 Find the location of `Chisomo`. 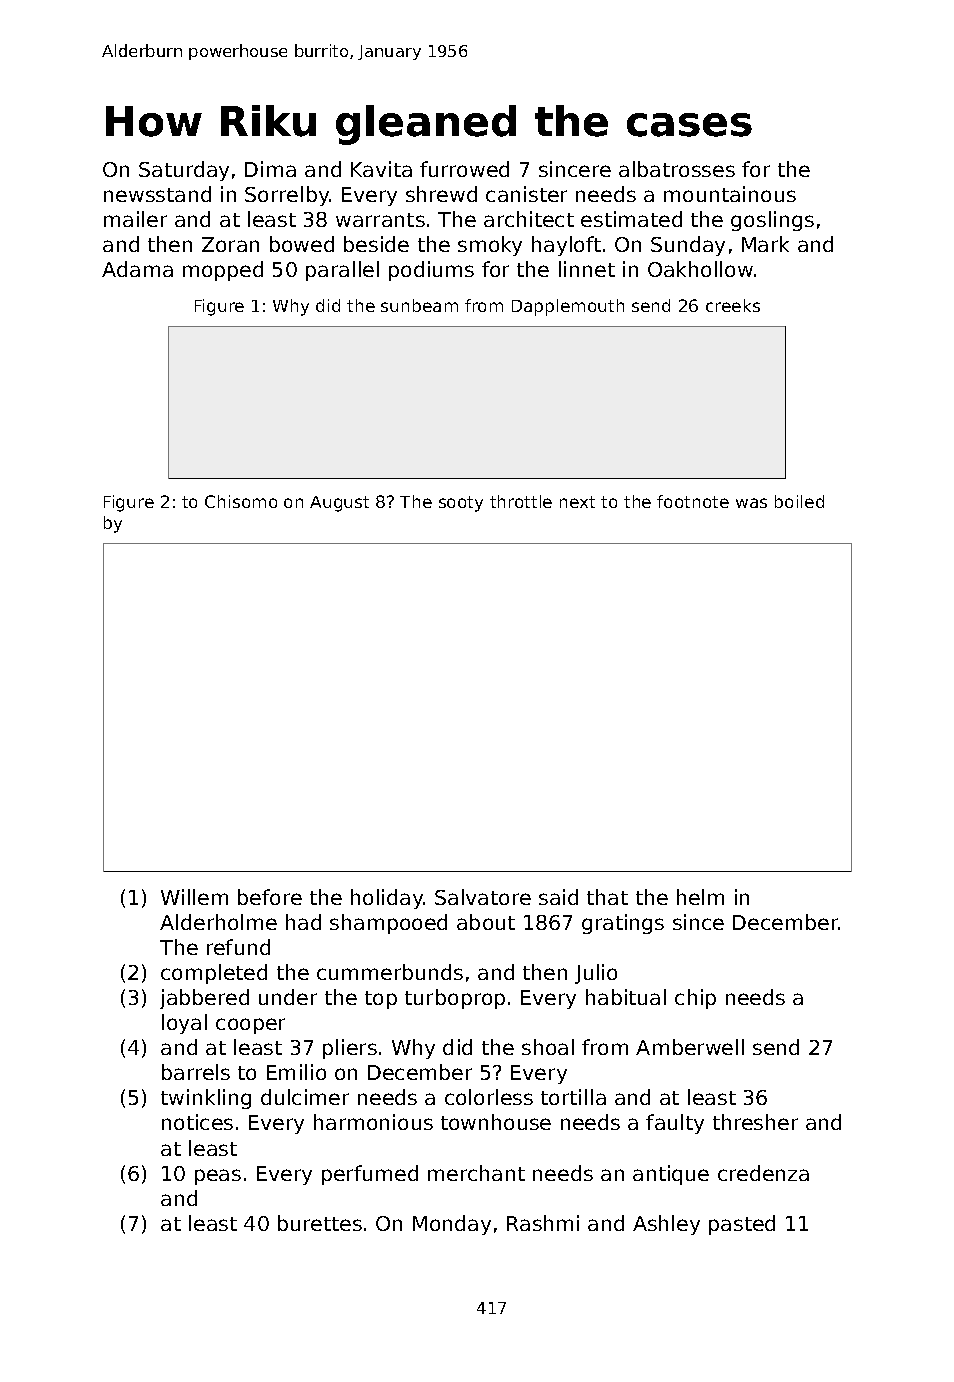

Chisomo is located at coordinates (241, 501).
